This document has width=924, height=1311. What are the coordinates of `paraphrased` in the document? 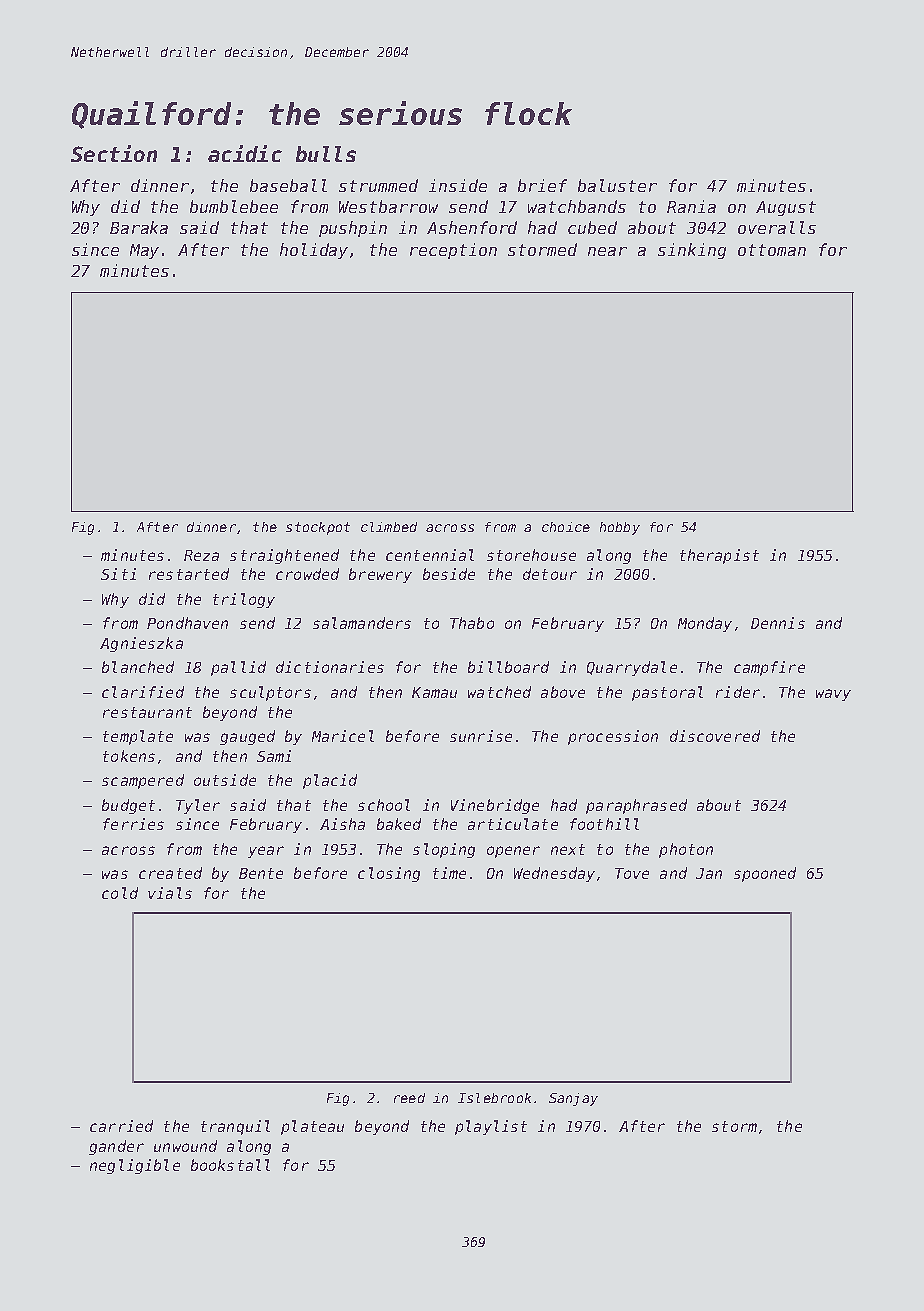 It's located at (636, 806).
